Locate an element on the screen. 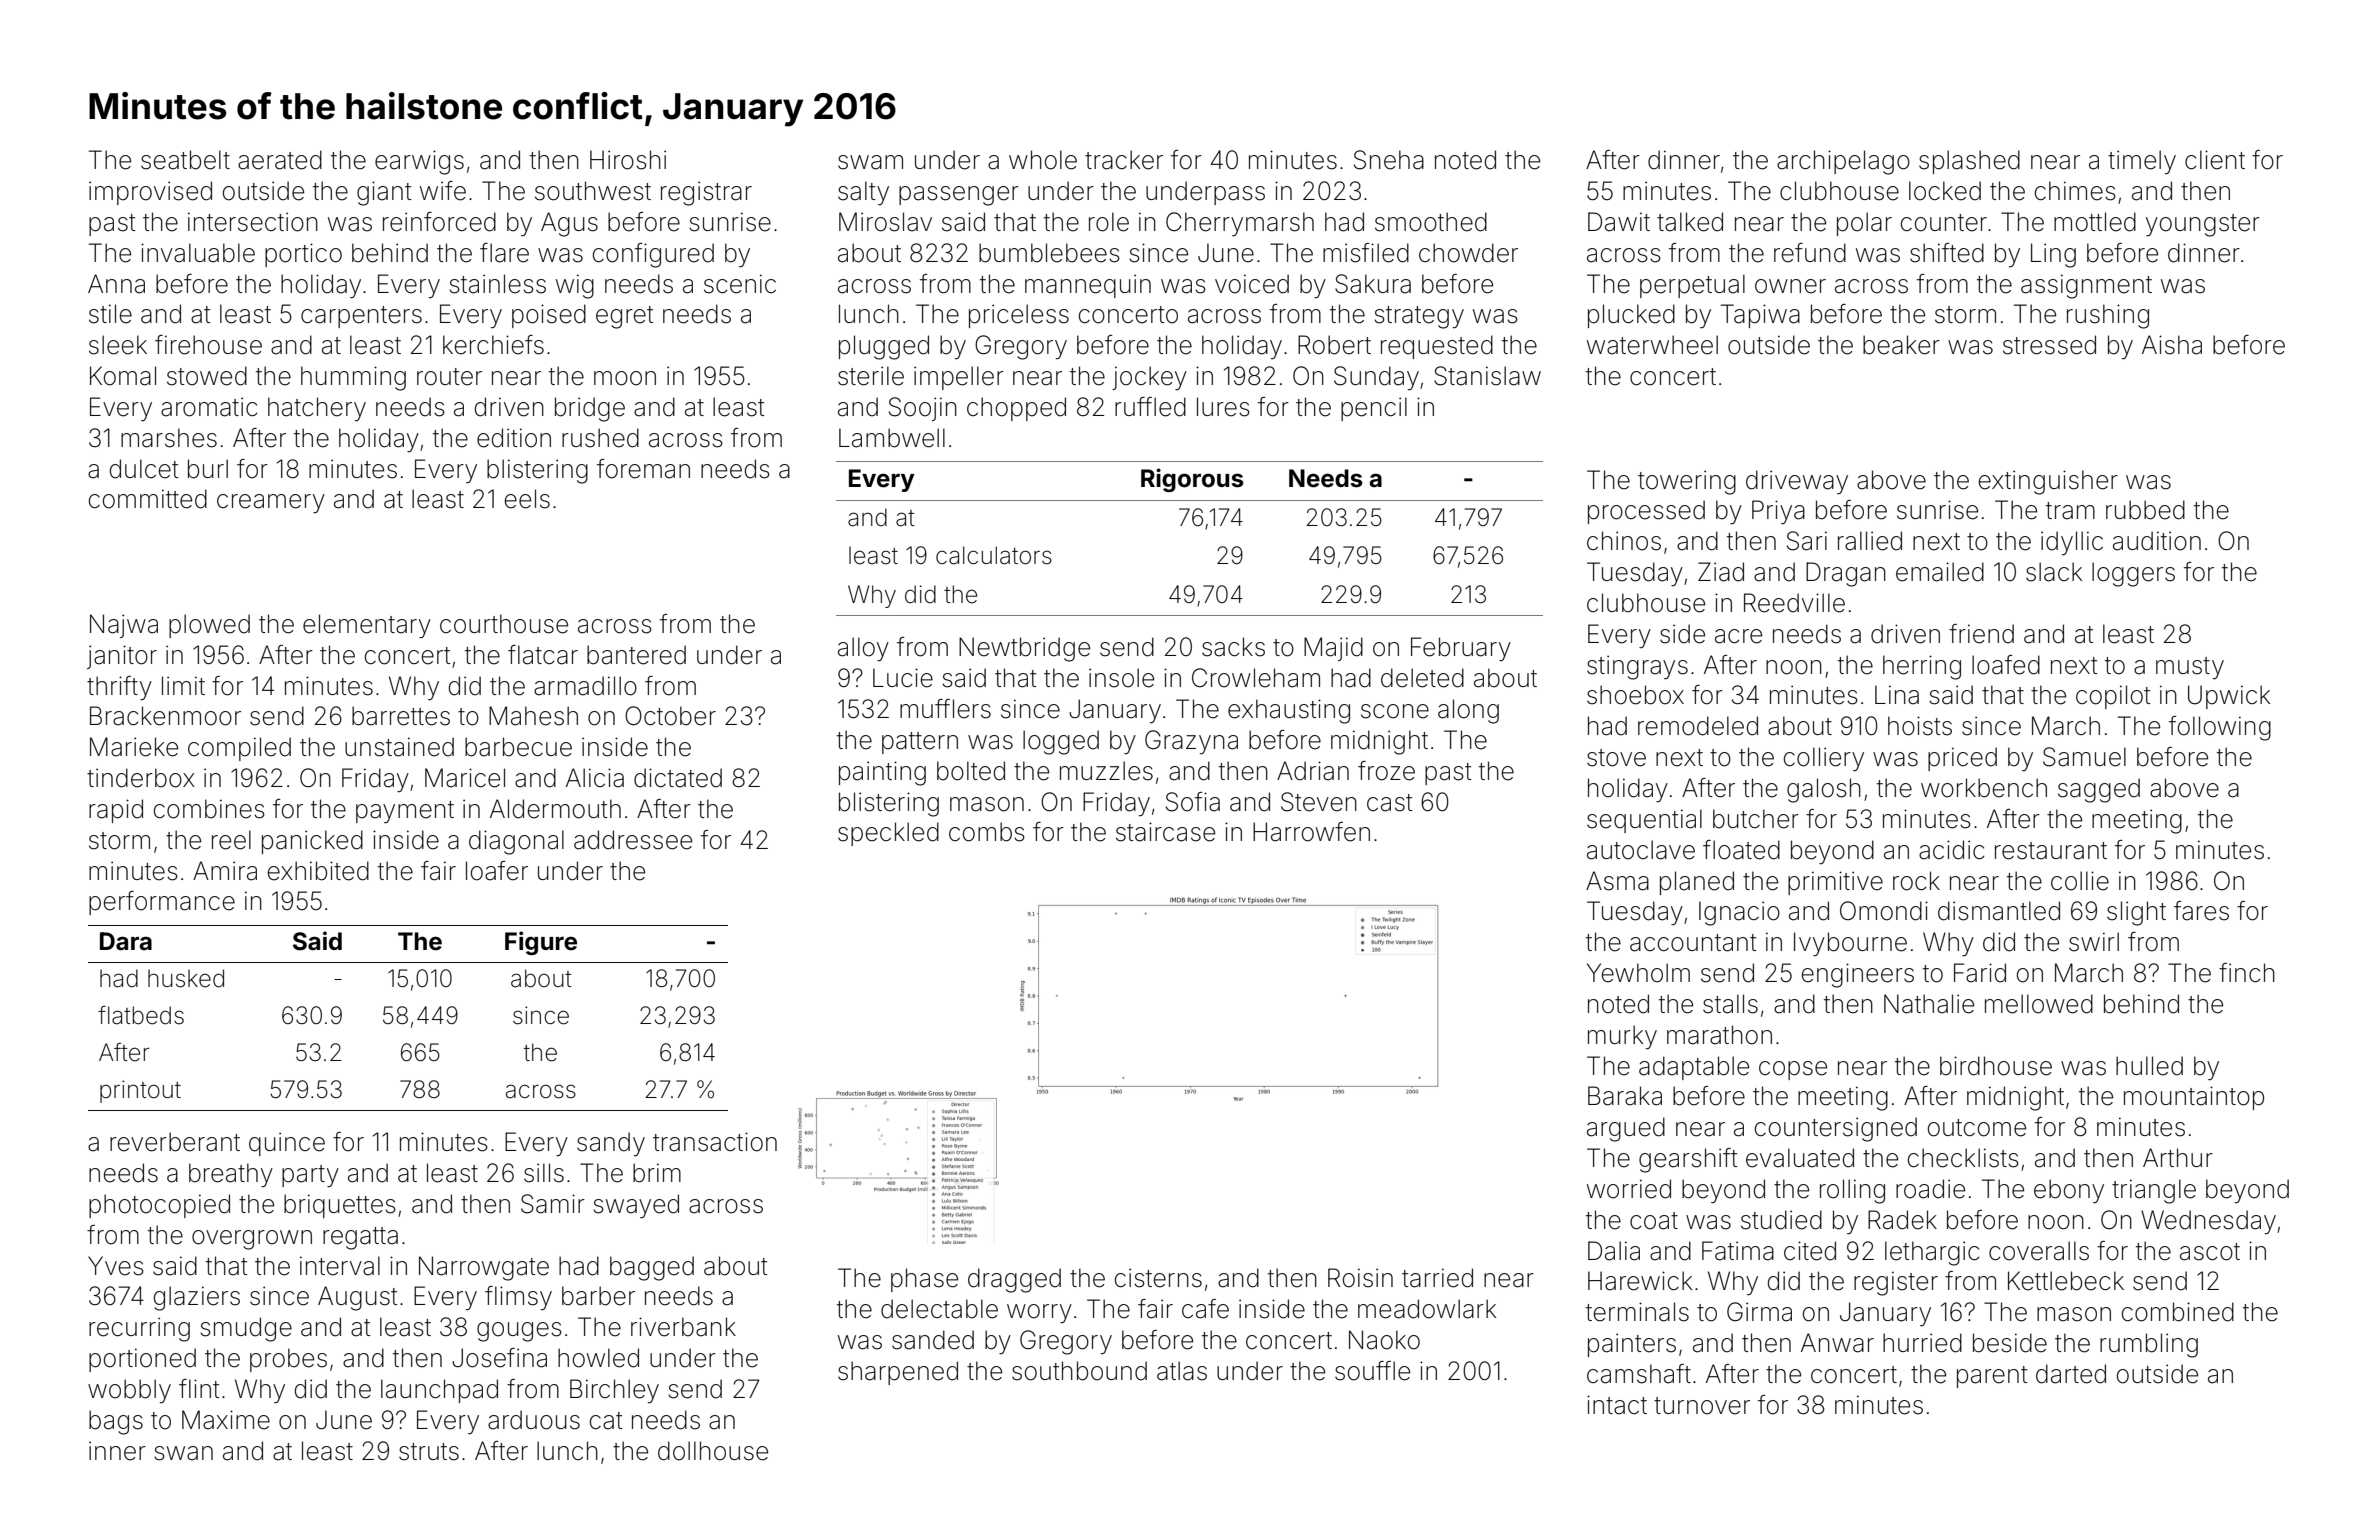 The height and width of the screenshot is (1540, 2380). staircase is located at coordinates (1165, 832).
